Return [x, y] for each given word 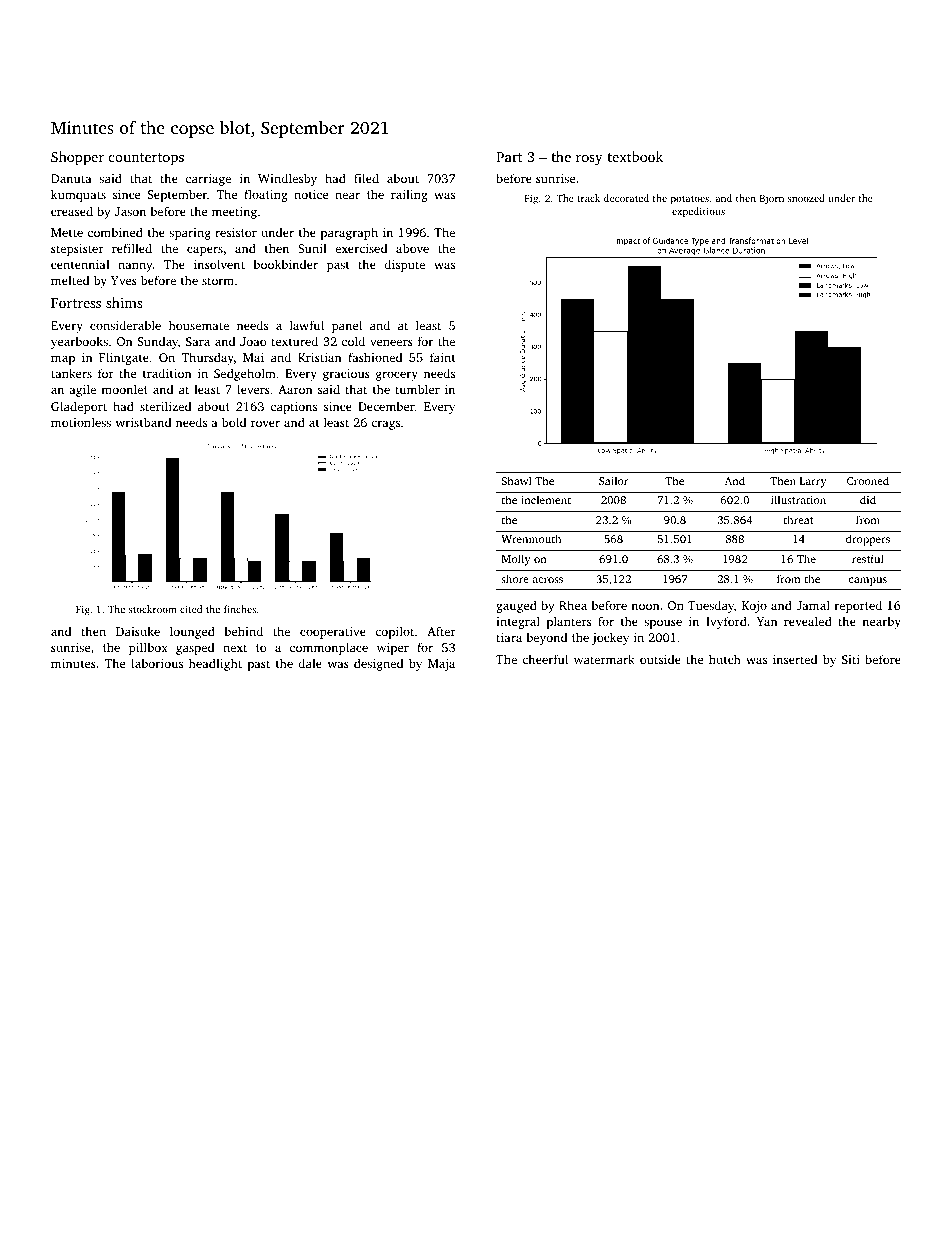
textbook [635, 156]
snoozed [806, 198]
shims [124, 302]
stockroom [153, 609]
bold [234, 422]
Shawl [516, 480]
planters [568, 622]
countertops [146, 159]
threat [799, 519]
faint [443, 357]
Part [509, 157]
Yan [767, 621]
